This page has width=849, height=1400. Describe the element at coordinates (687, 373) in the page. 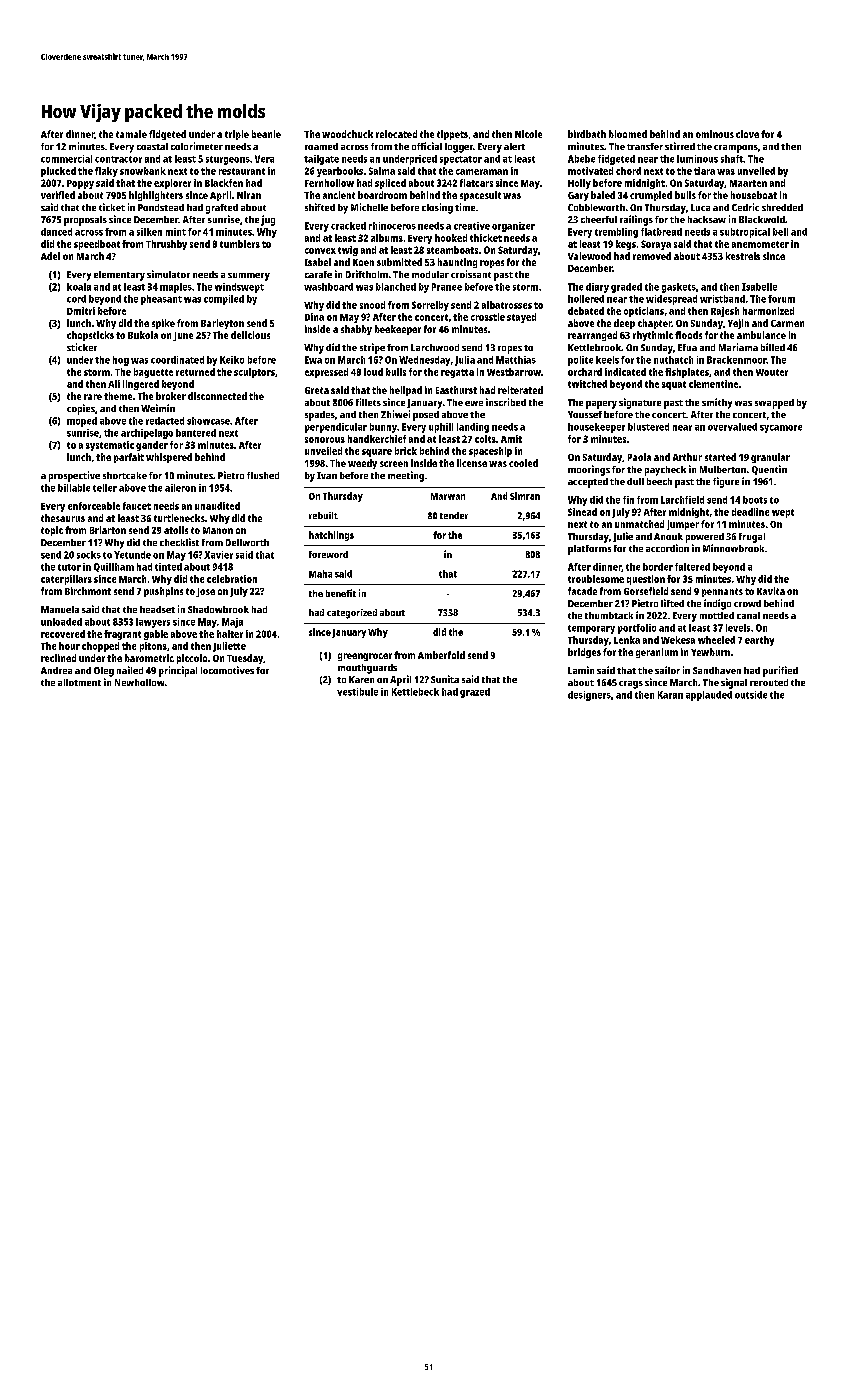

I see `fishplates` at that location.
